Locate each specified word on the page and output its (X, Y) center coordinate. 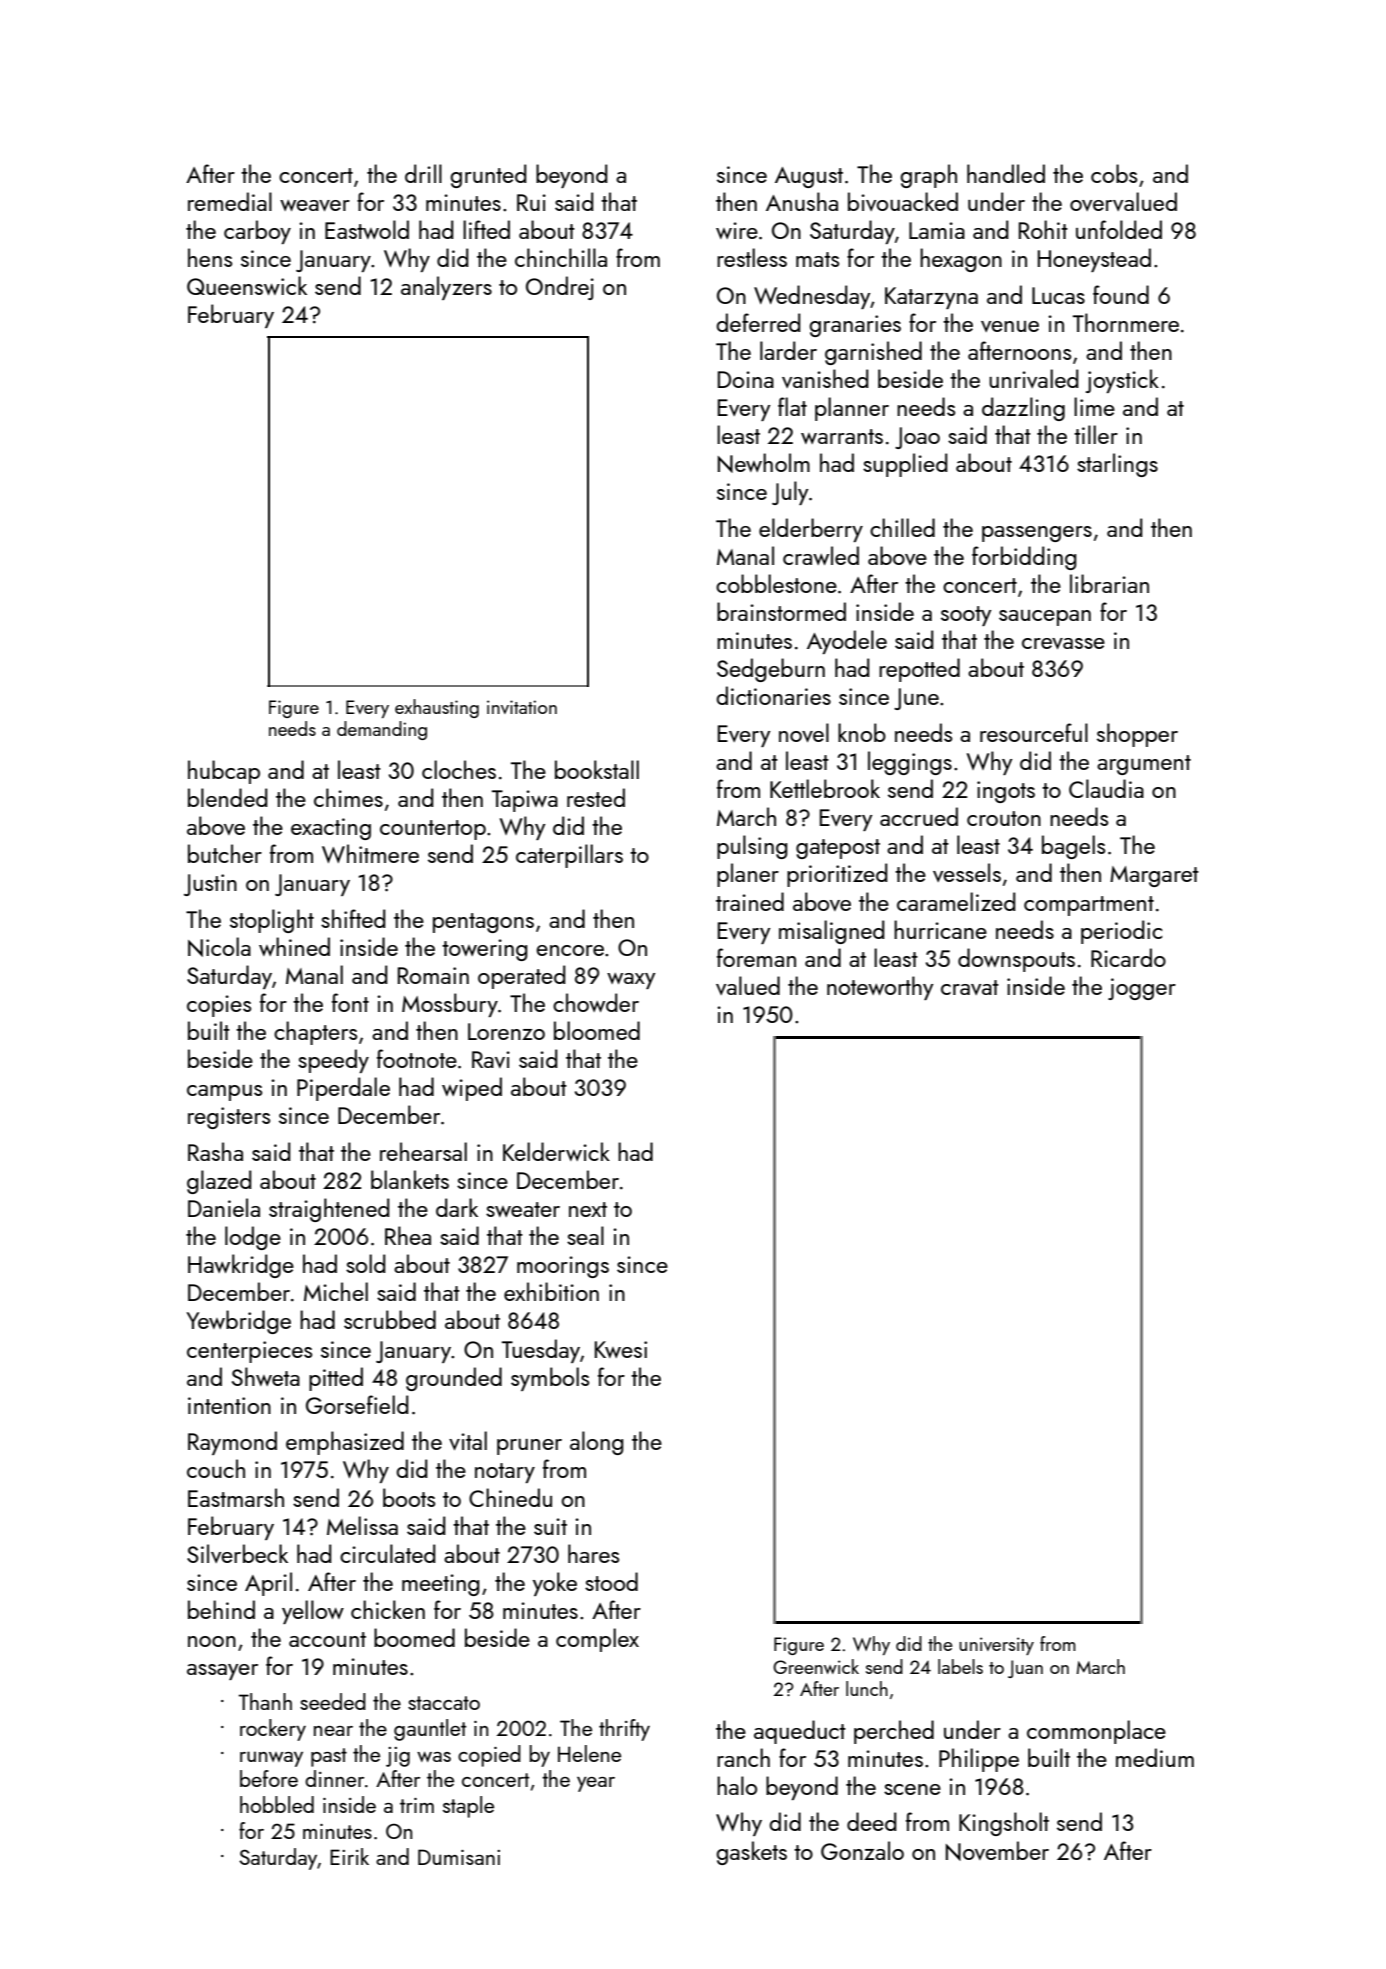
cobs (1114, 173)
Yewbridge (238, 1322)
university (996, 1646)
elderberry (811, 530)
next (588, 1209)
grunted (488, 176)
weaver (315, 205)
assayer (222, 1672)
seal (585, 1235)
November (997, 1851)
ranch (743, 1757)
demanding (382, 730)
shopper (1137, 735)
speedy (333, 1061)
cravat (970, 987)
